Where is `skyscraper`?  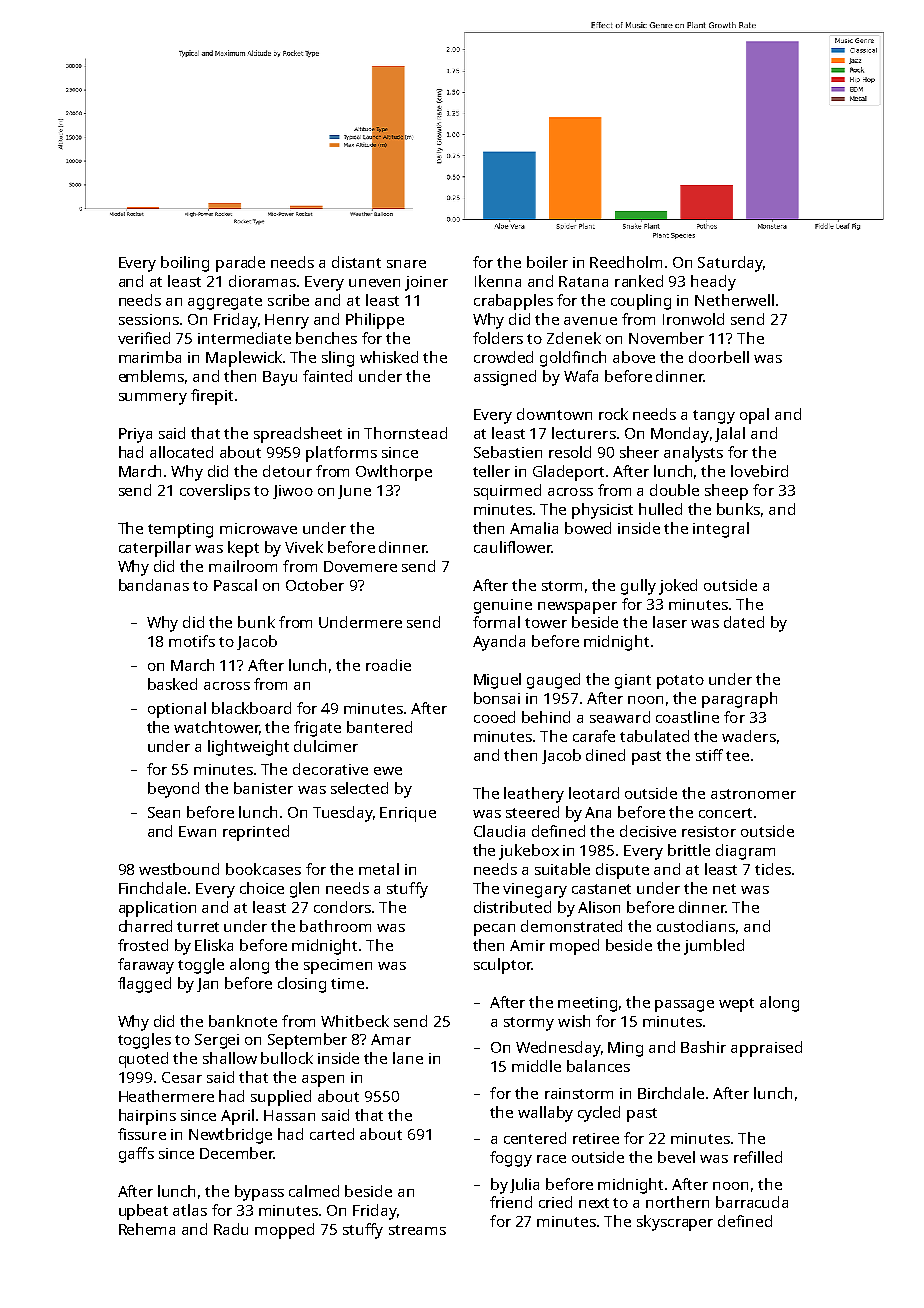 skyscraper is located at coordinates (675, 1223).
